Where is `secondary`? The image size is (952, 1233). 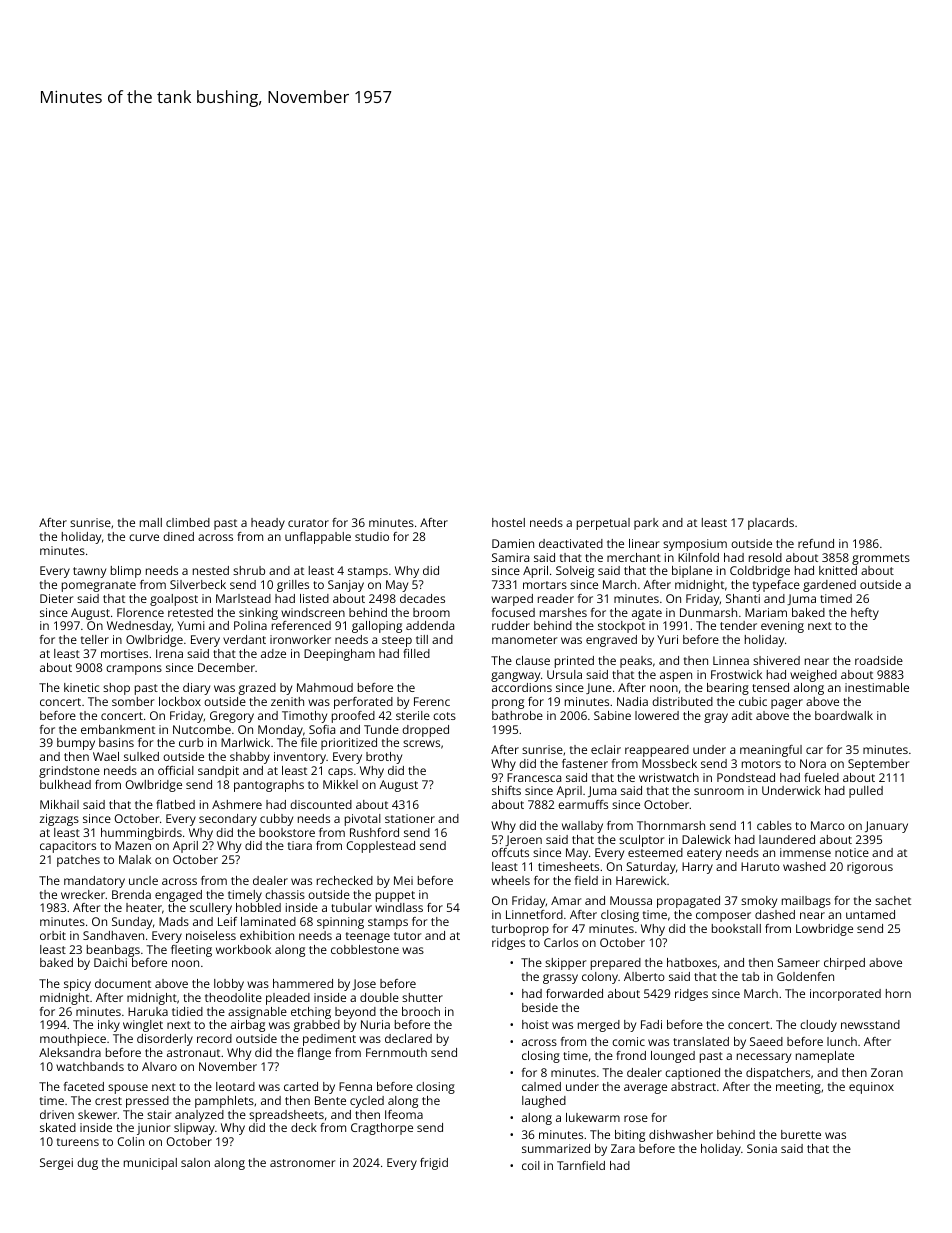
secondary is located at coordinates (228, 820).
